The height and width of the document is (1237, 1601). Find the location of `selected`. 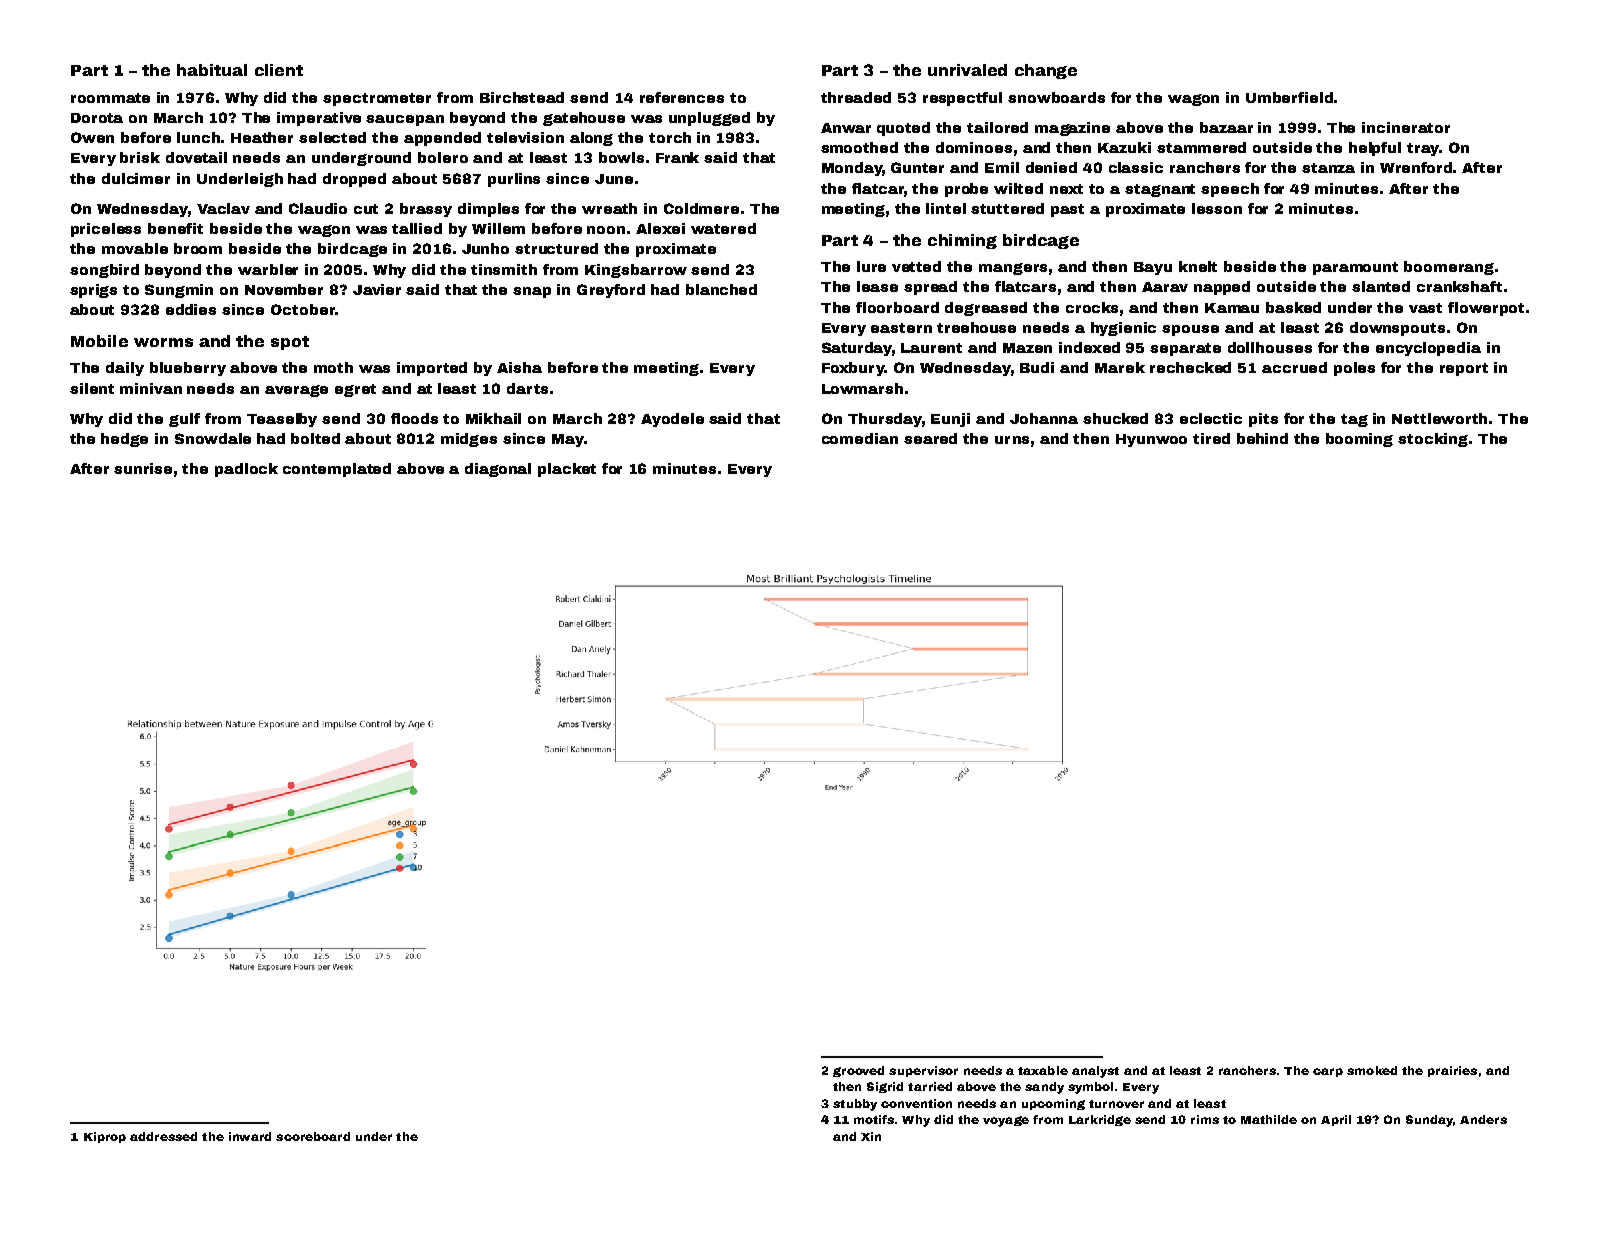

selected is located at coordinates (332, 137).
